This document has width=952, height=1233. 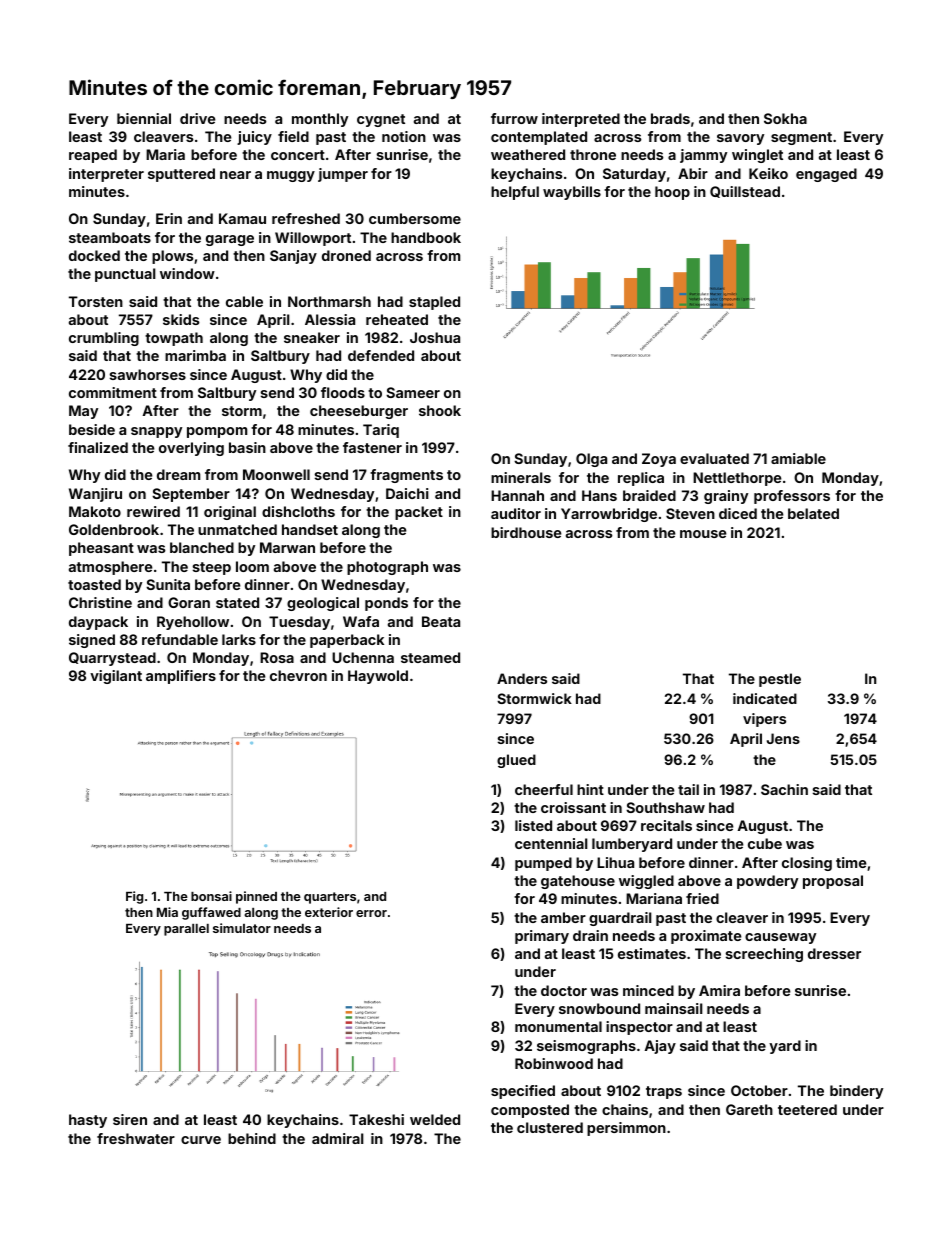 I want to click on fried, so click(x=702, y=898).
